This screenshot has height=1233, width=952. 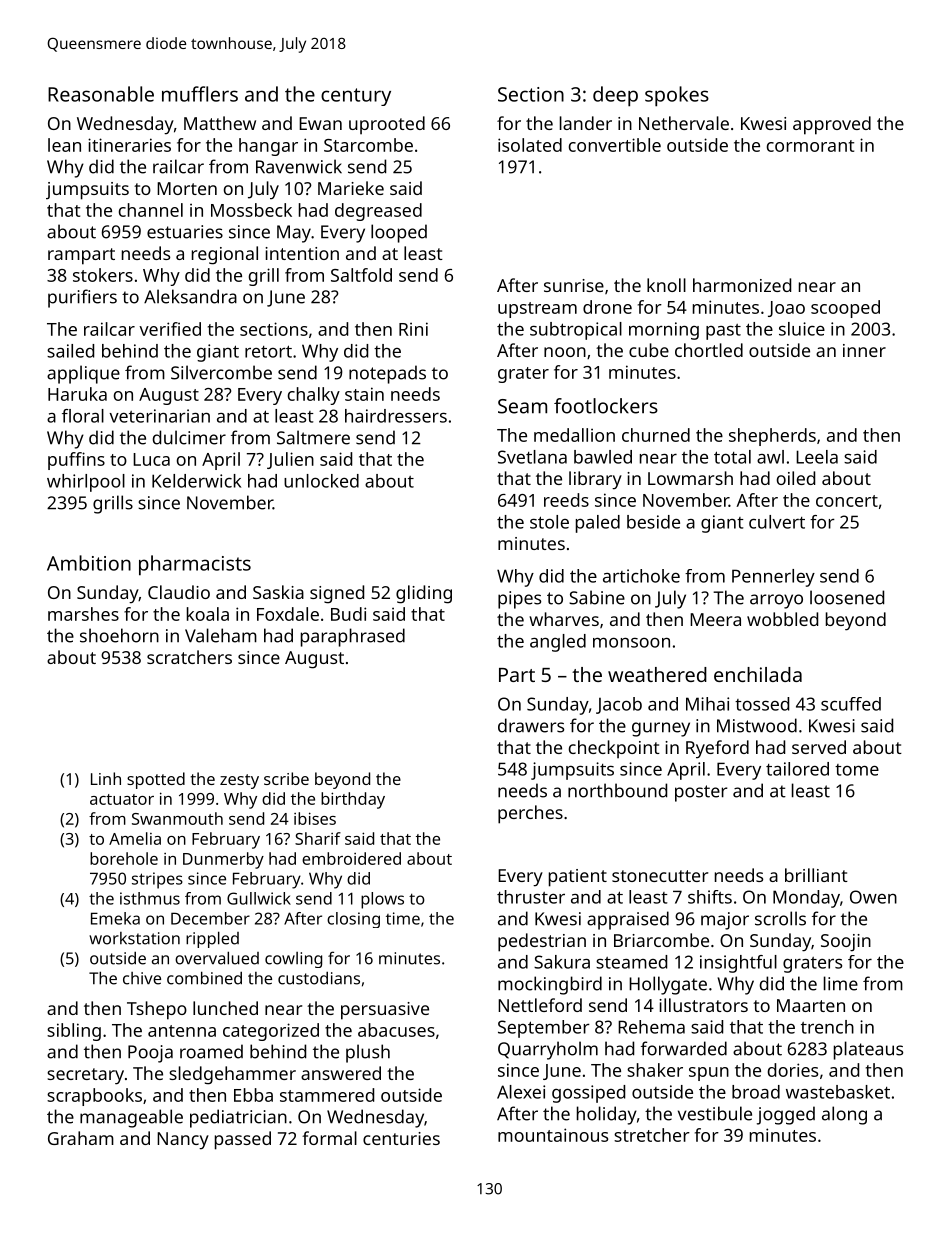 What do you see at coordinates (797, 769) in the screenshot?
I see `tailored` at bounding box center [797, 769].
